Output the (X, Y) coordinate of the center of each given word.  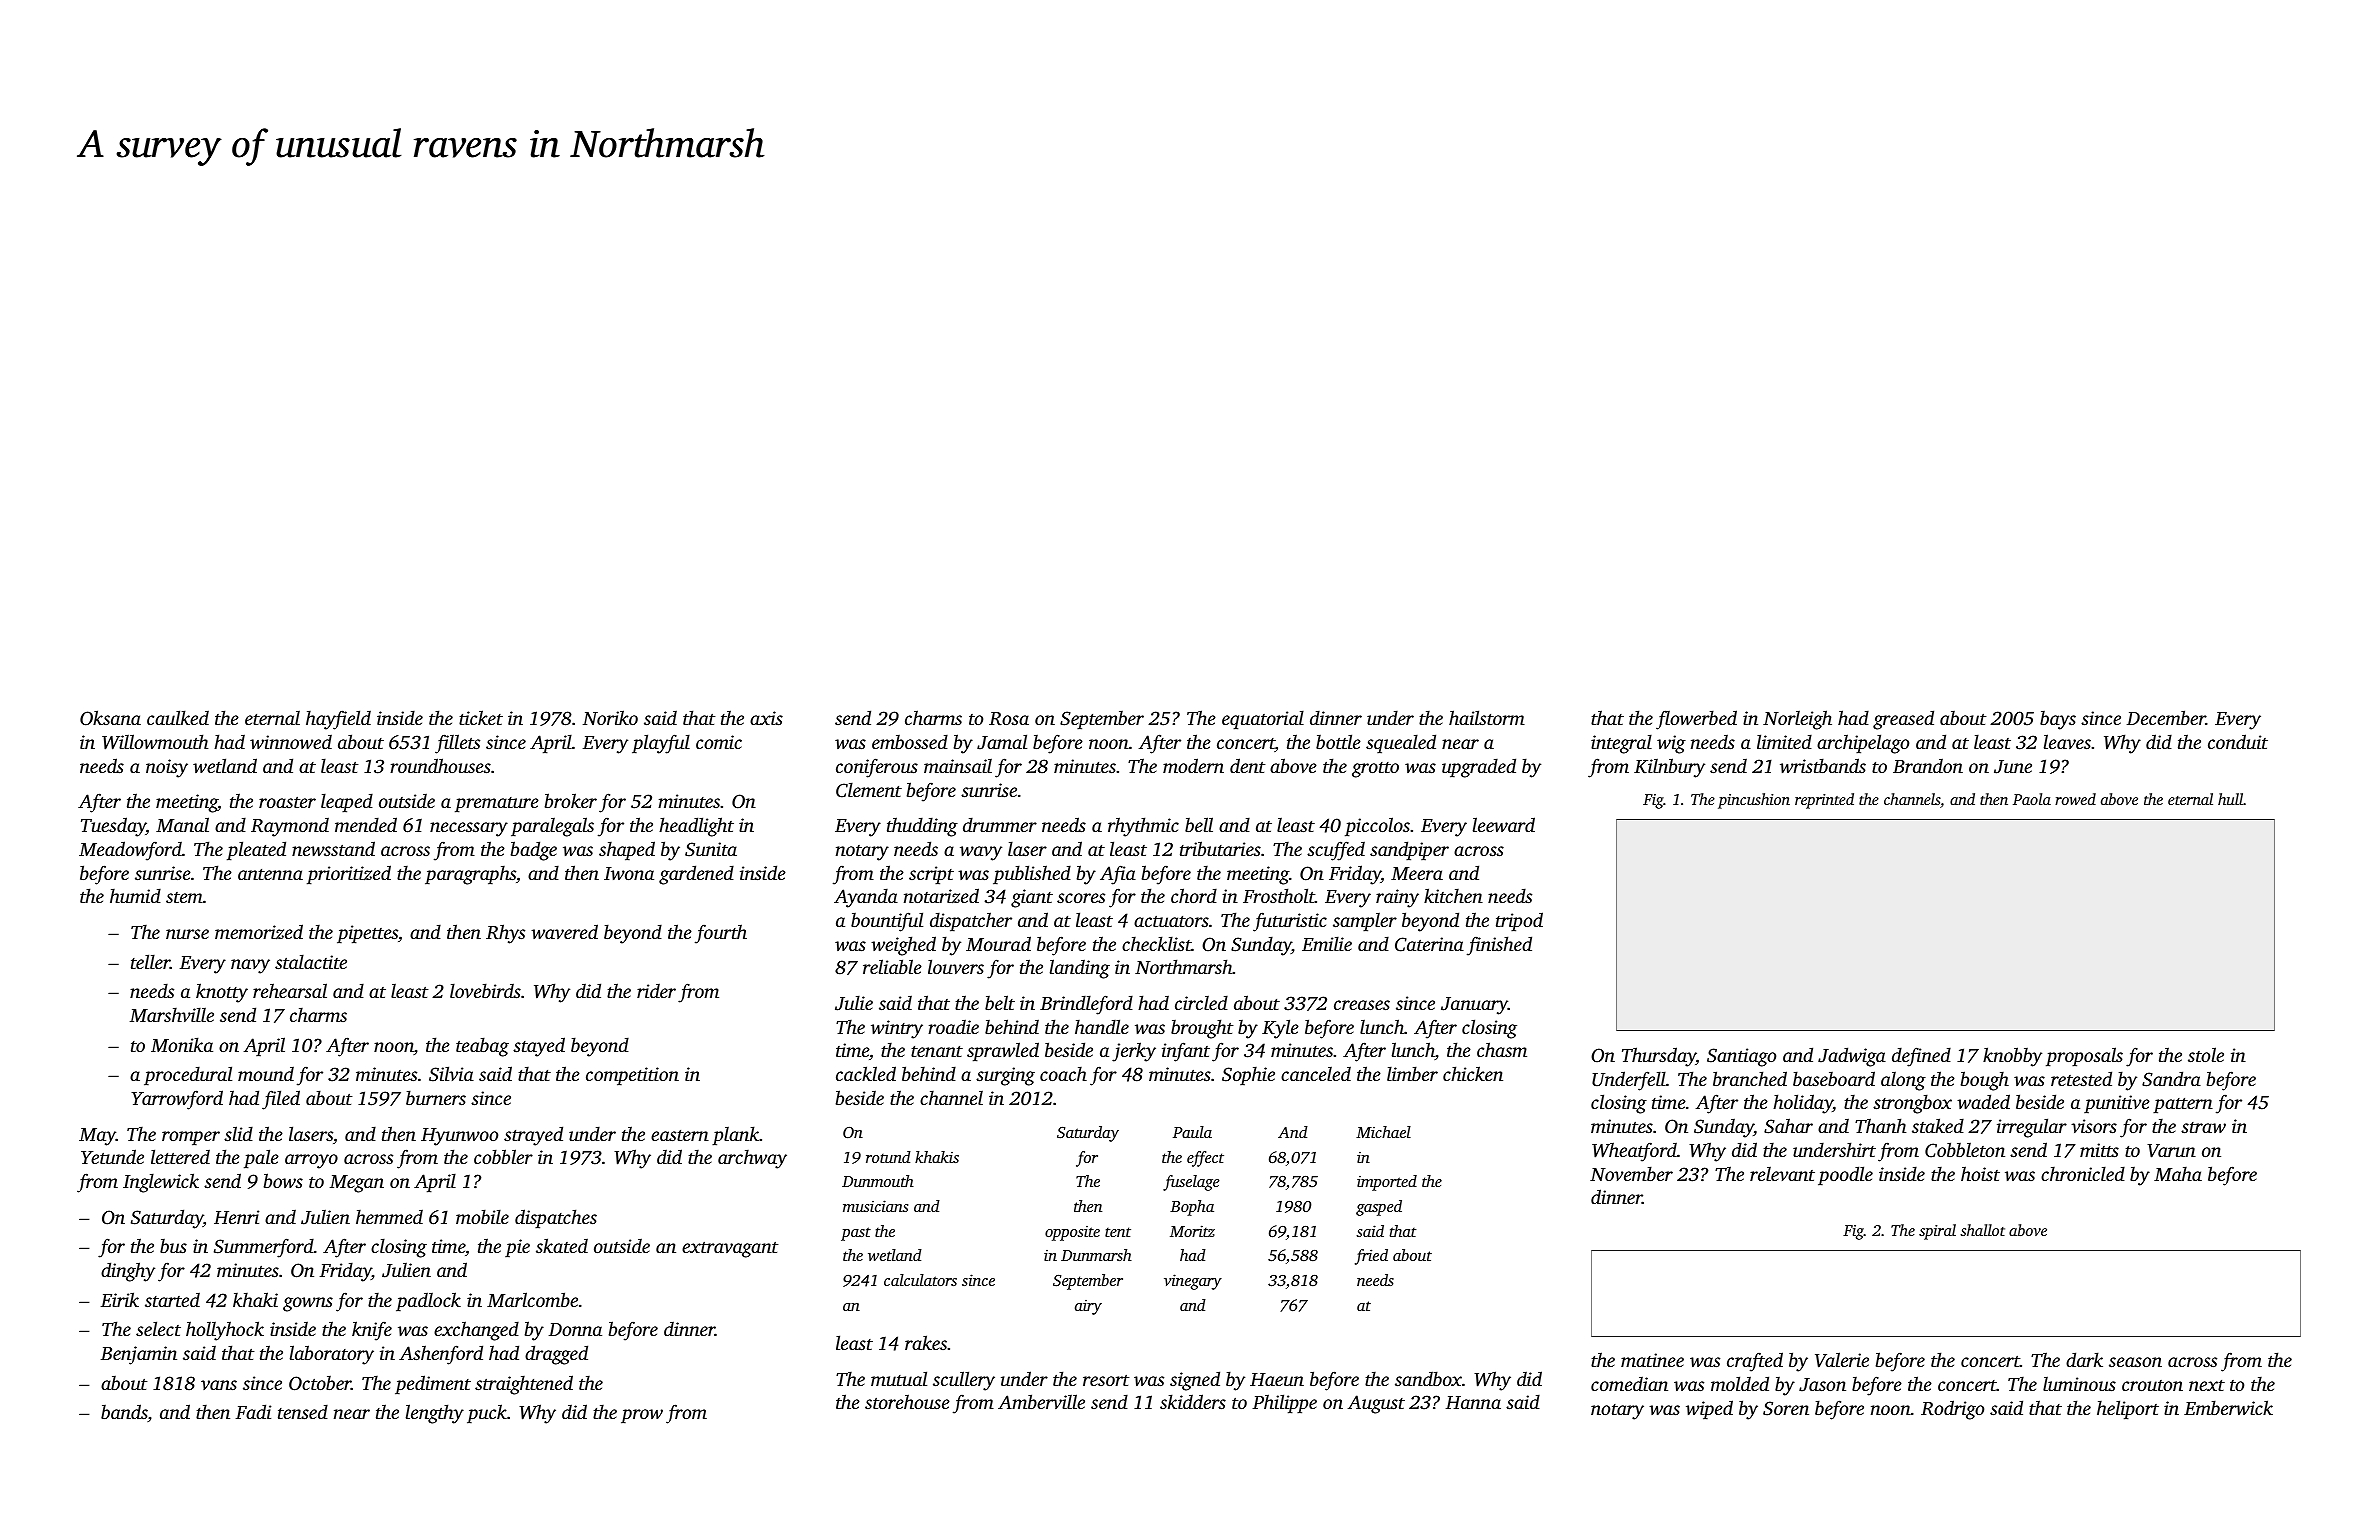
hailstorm (1487, 717)
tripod (1519, 921)
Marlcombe (532, 1299)
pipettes (367, 934)
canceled (1316, 1074)
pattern (2183, 1105)
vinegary (1193, 1282)
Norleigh (1797, 720)
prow (642, 1416)
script (931, 875)
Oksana (110, 718)
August (1376, 1404)
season (2135, 1362)
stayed (539, 1047)
